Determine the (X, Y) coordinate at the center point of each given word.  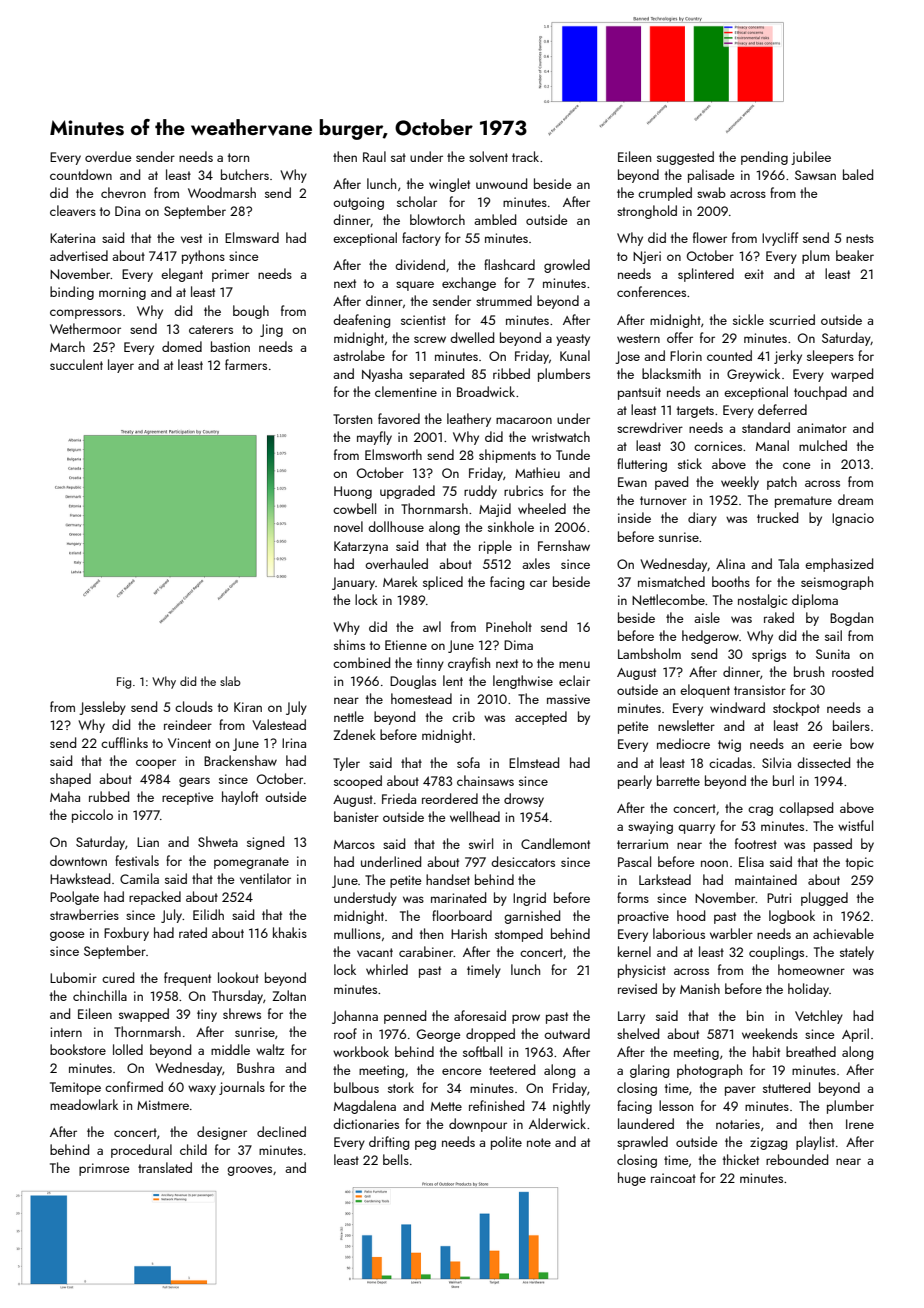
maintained (766, 879)
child (193, 1149)
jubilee (811, 158)
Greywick (753, 375)
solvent (488, 156)
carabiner (426, 951)
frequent (187, 979)
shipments (507, 456)
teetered (512, 1069)
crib (463, 716)
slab (230, 681)
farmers (246, 364)
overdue (108, 156)
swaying (650, 827)
